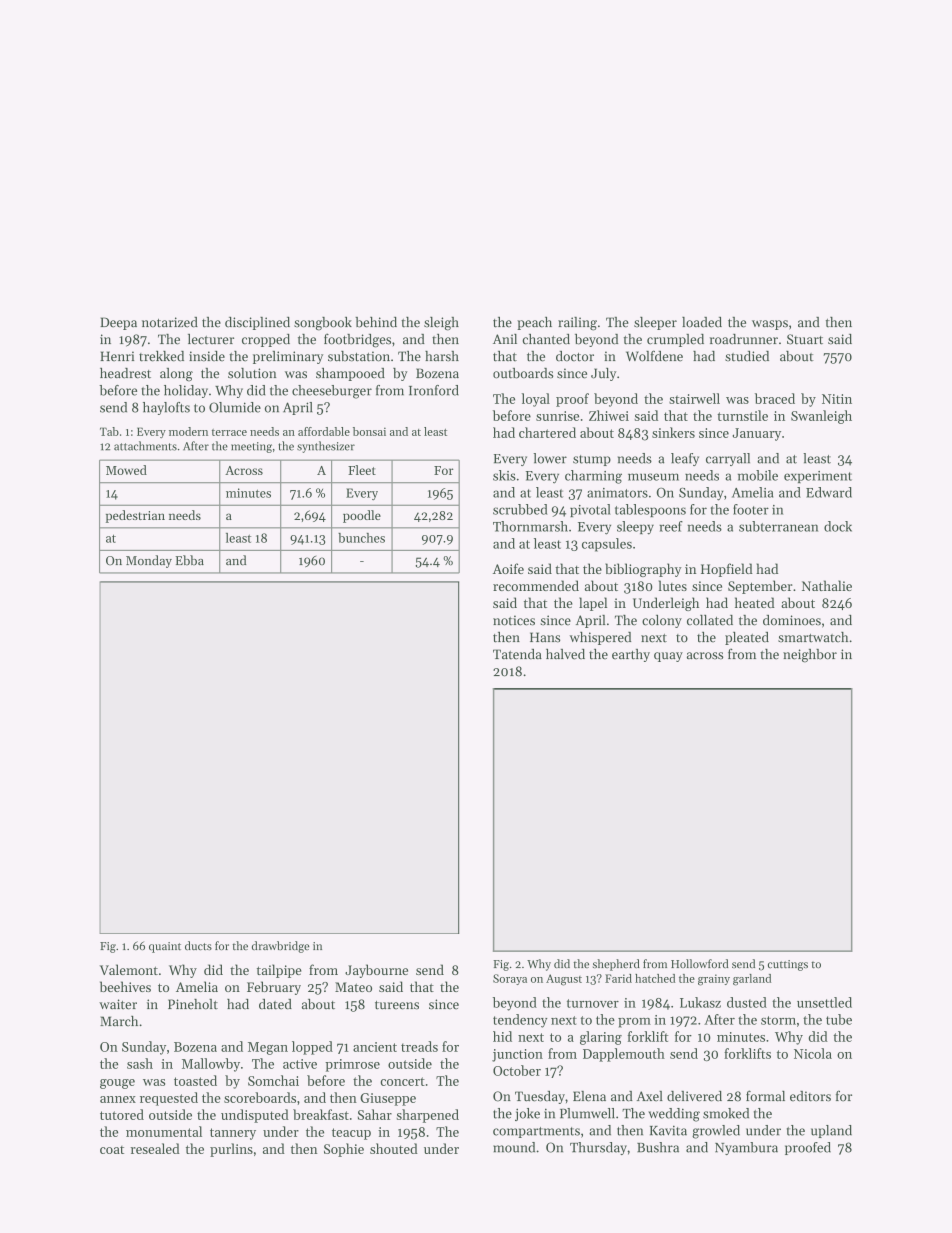 The width and height of the image is (952, 1233). Describe the element at coordinates (257, 323) in the image. I see `disciplined` at that location.
